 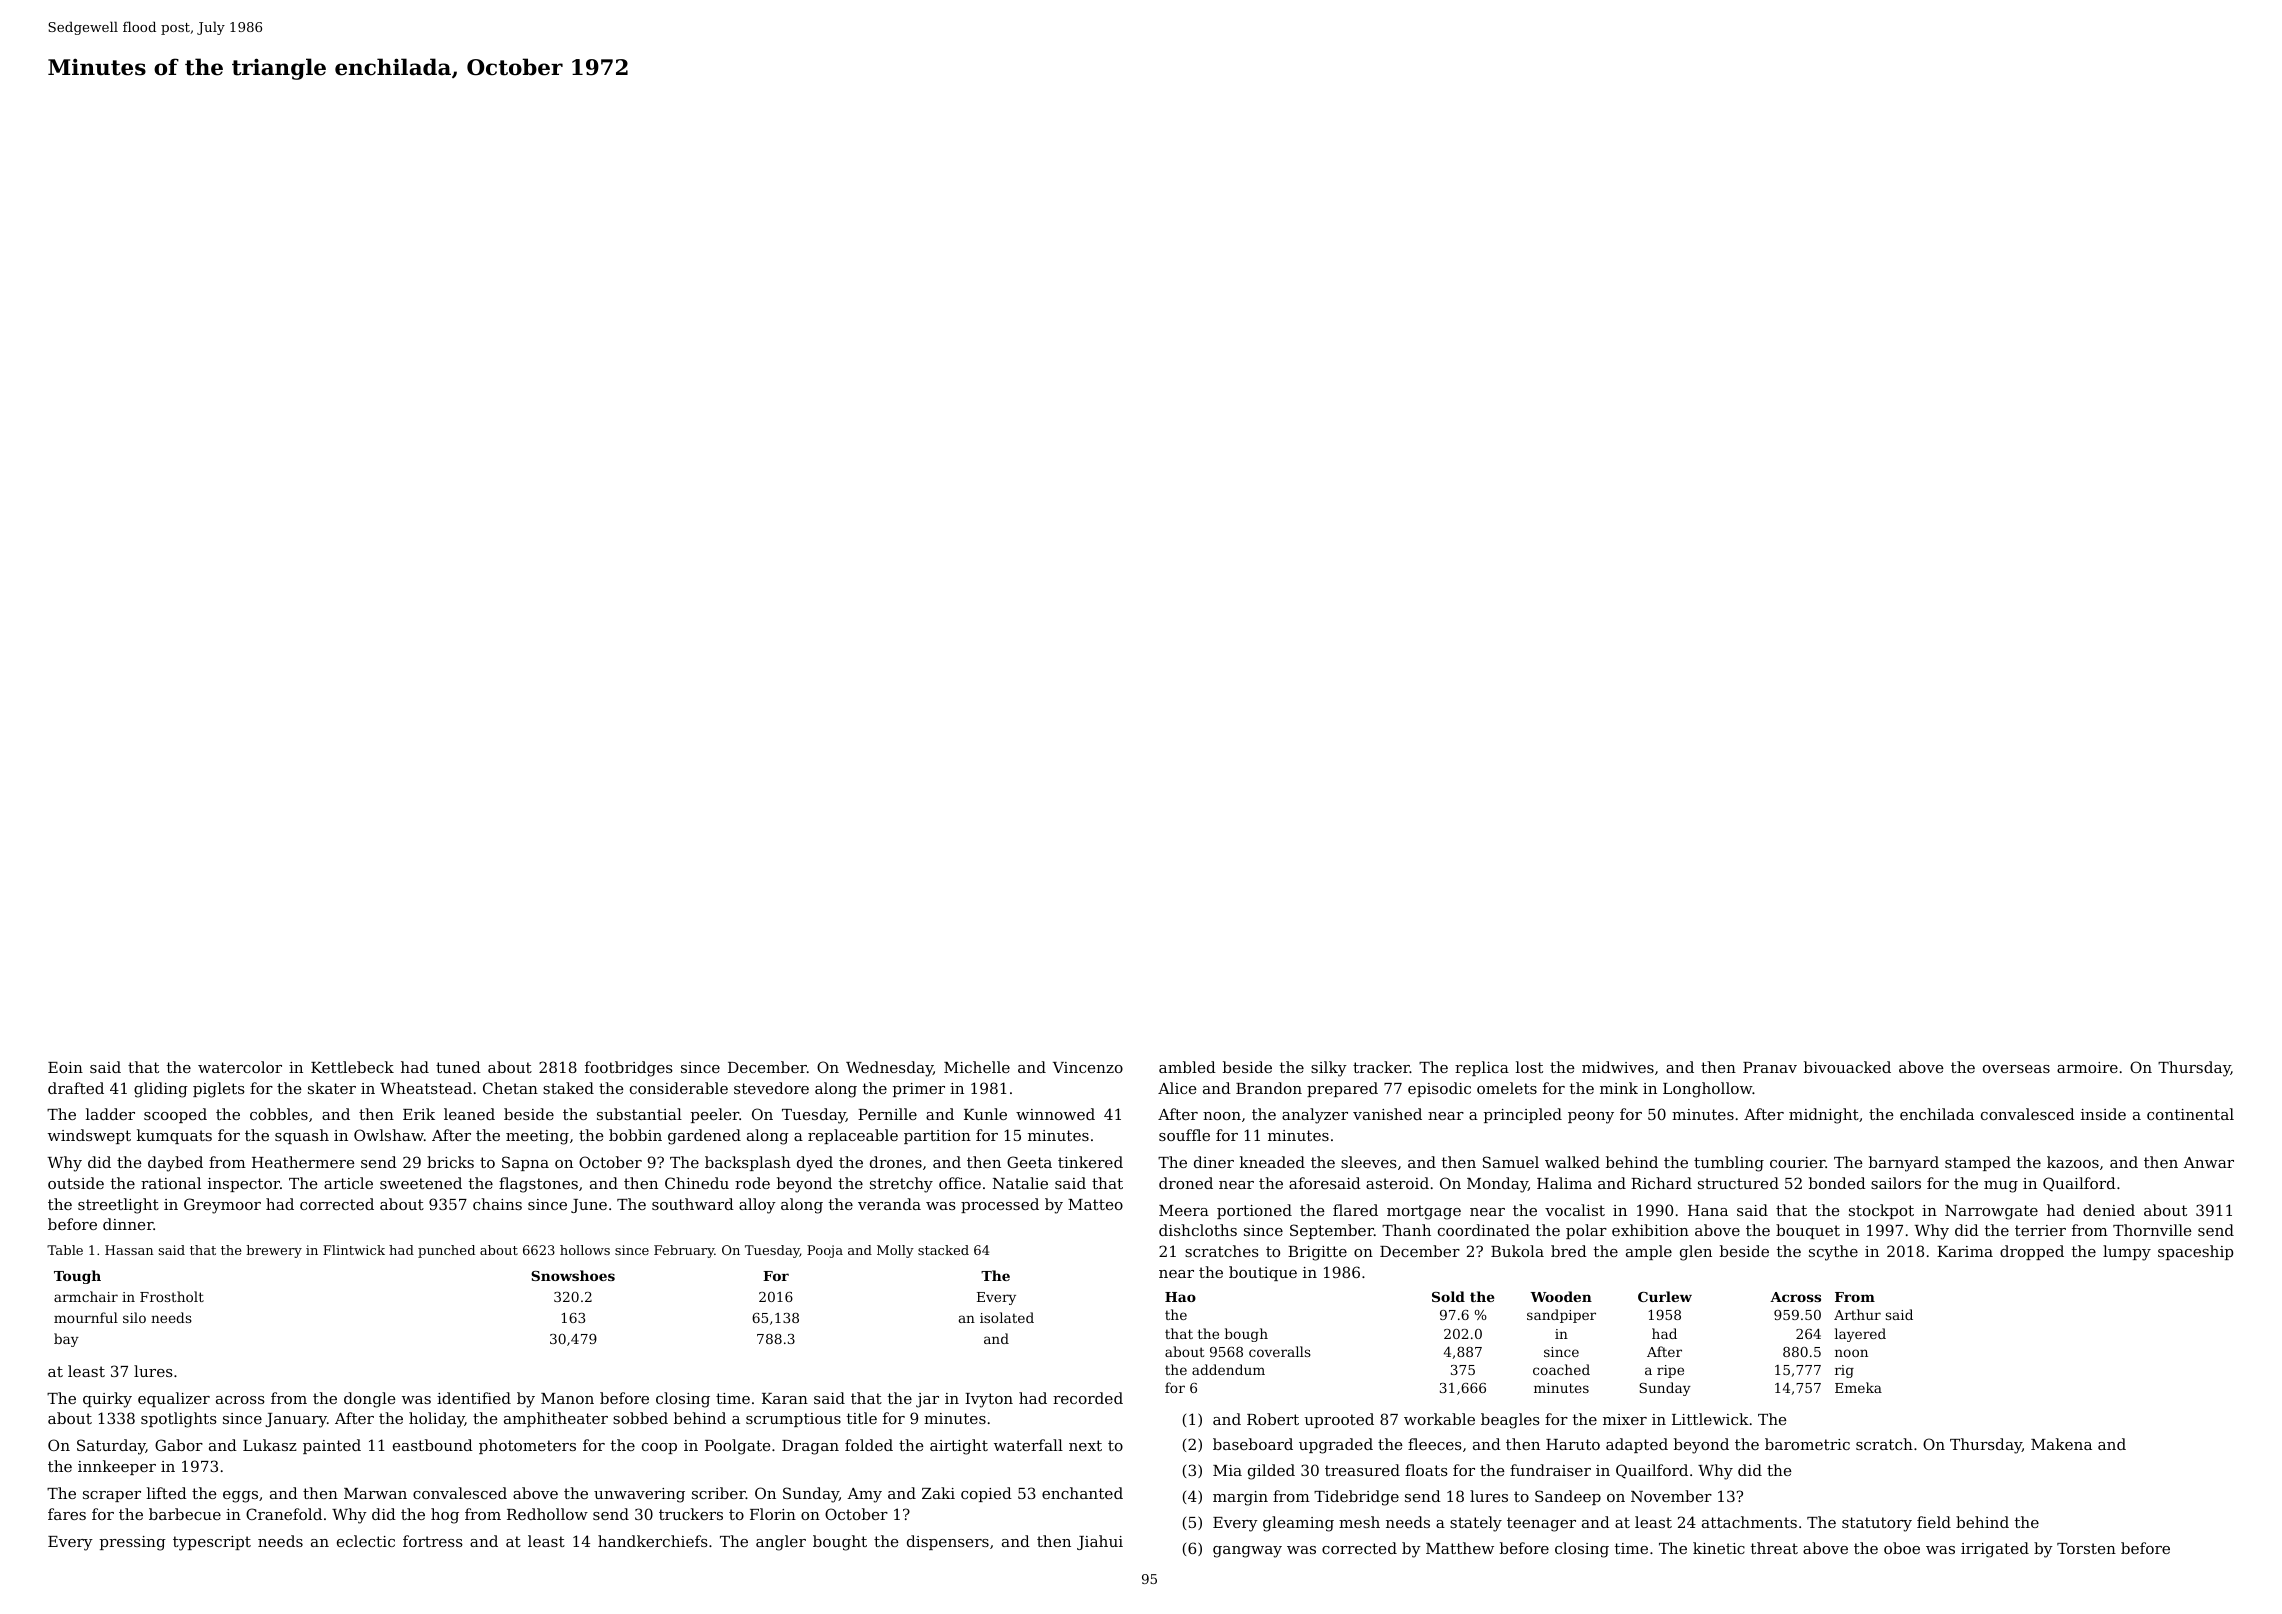 I want to click on stockpot, so click(x=1881, y=1211).
